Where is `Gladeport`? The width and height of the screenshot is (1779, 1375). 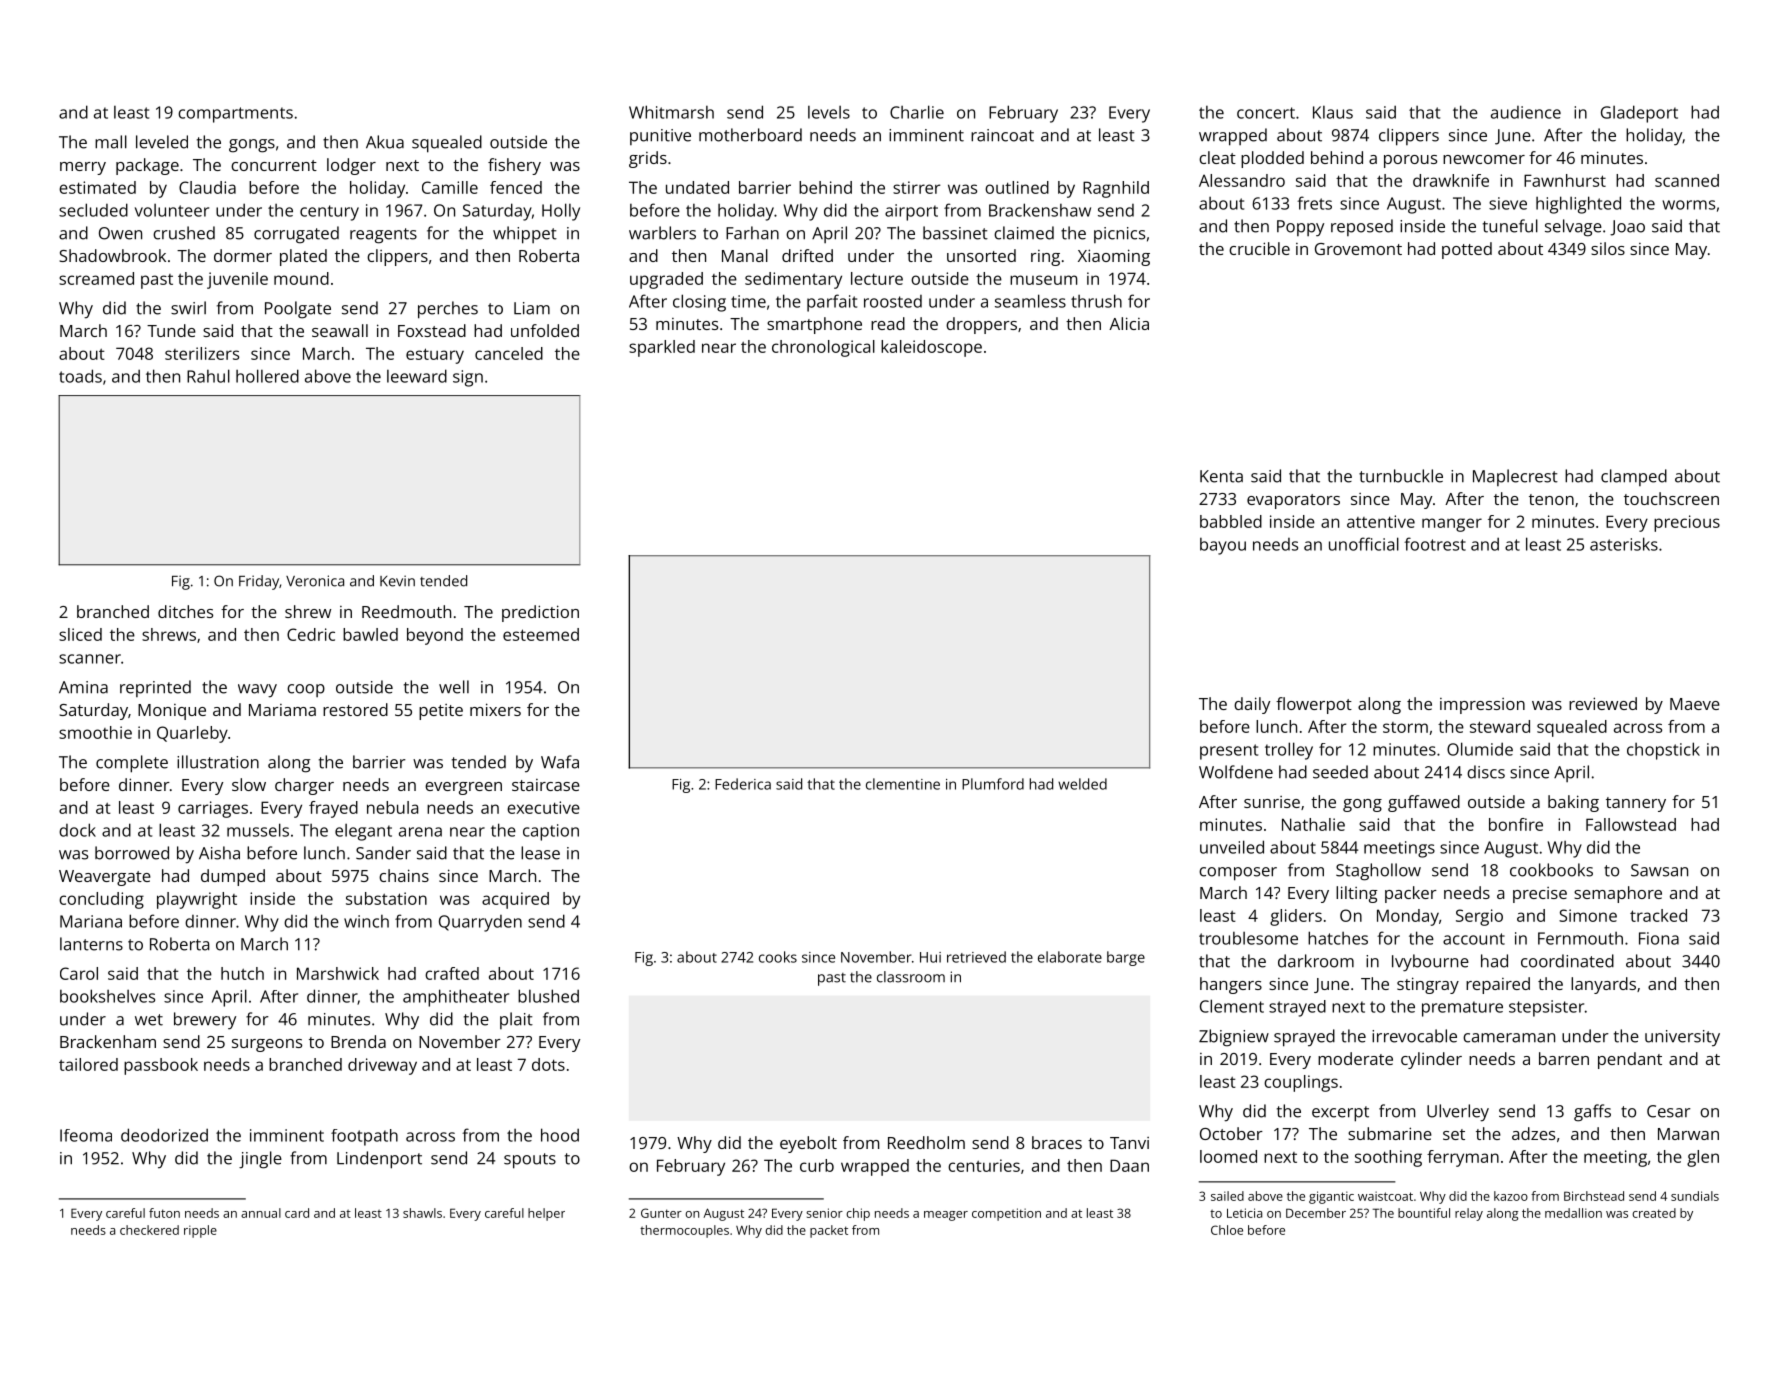
Gladeport is located at coordinates (1639, 114).
